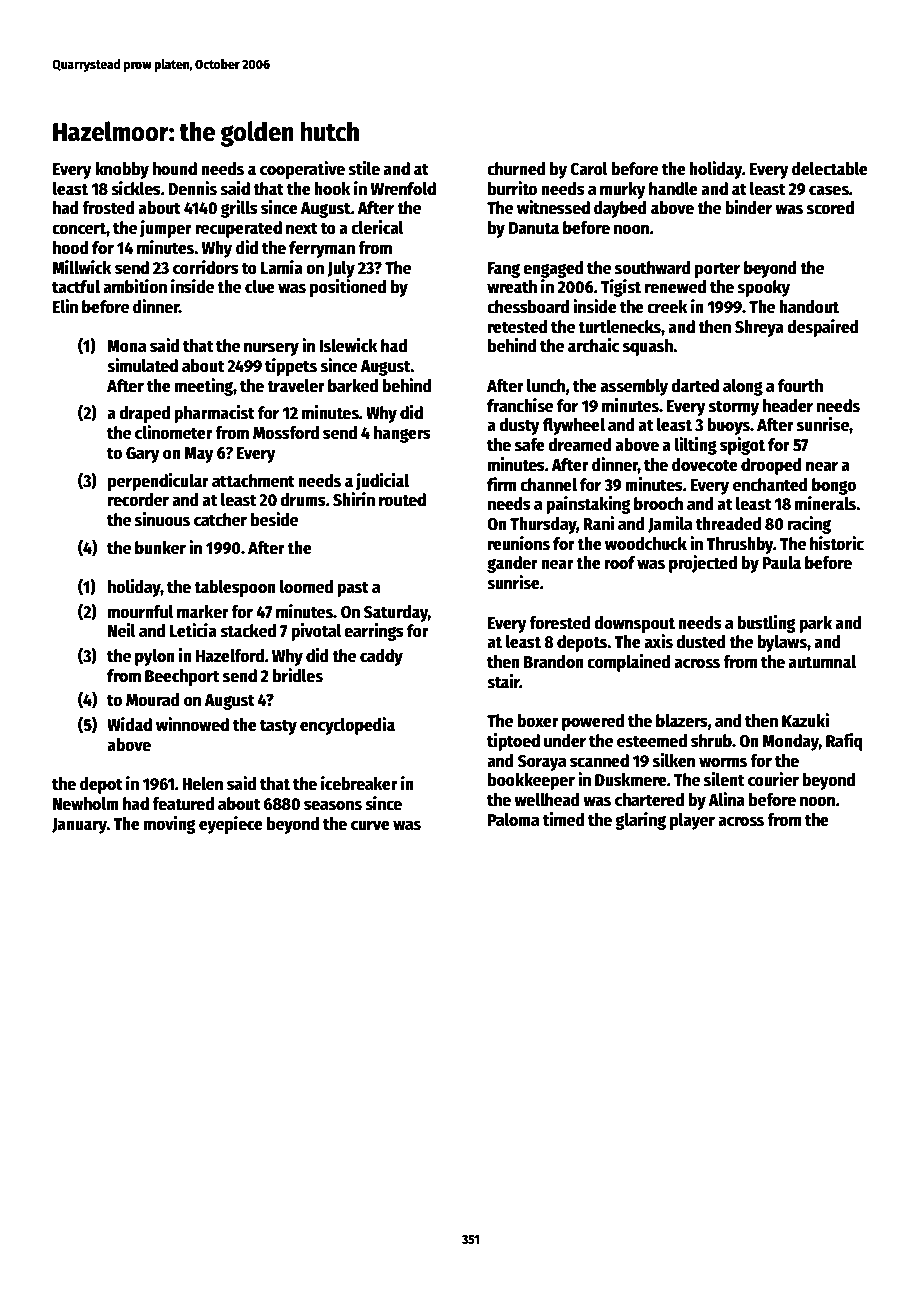  Describe the element at coordinates (302, 170) in the screenshot. I see `cooperative` at that location.
